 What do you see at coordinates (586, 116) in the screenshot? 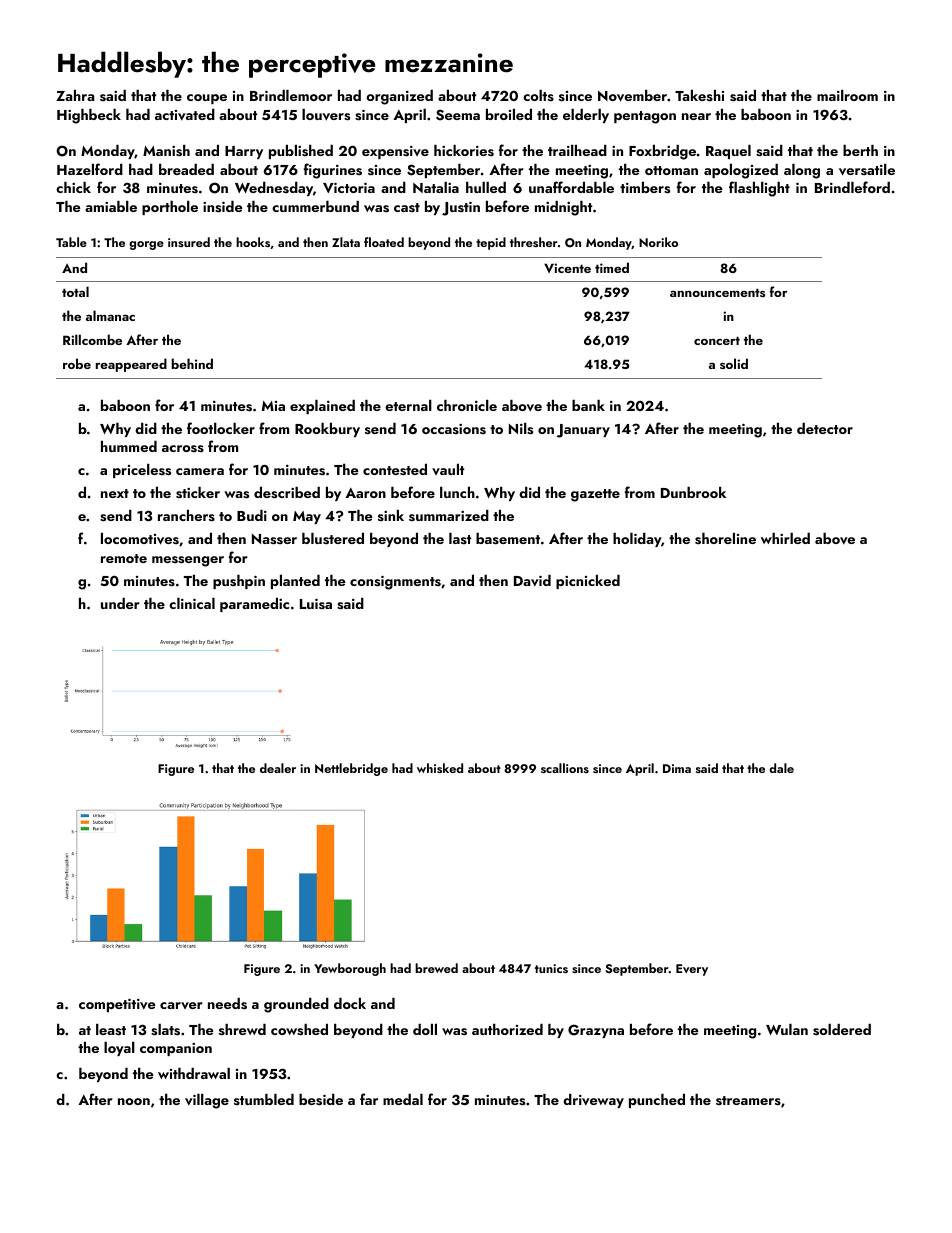
I see `elderly` at bounding box center [586, 116].
